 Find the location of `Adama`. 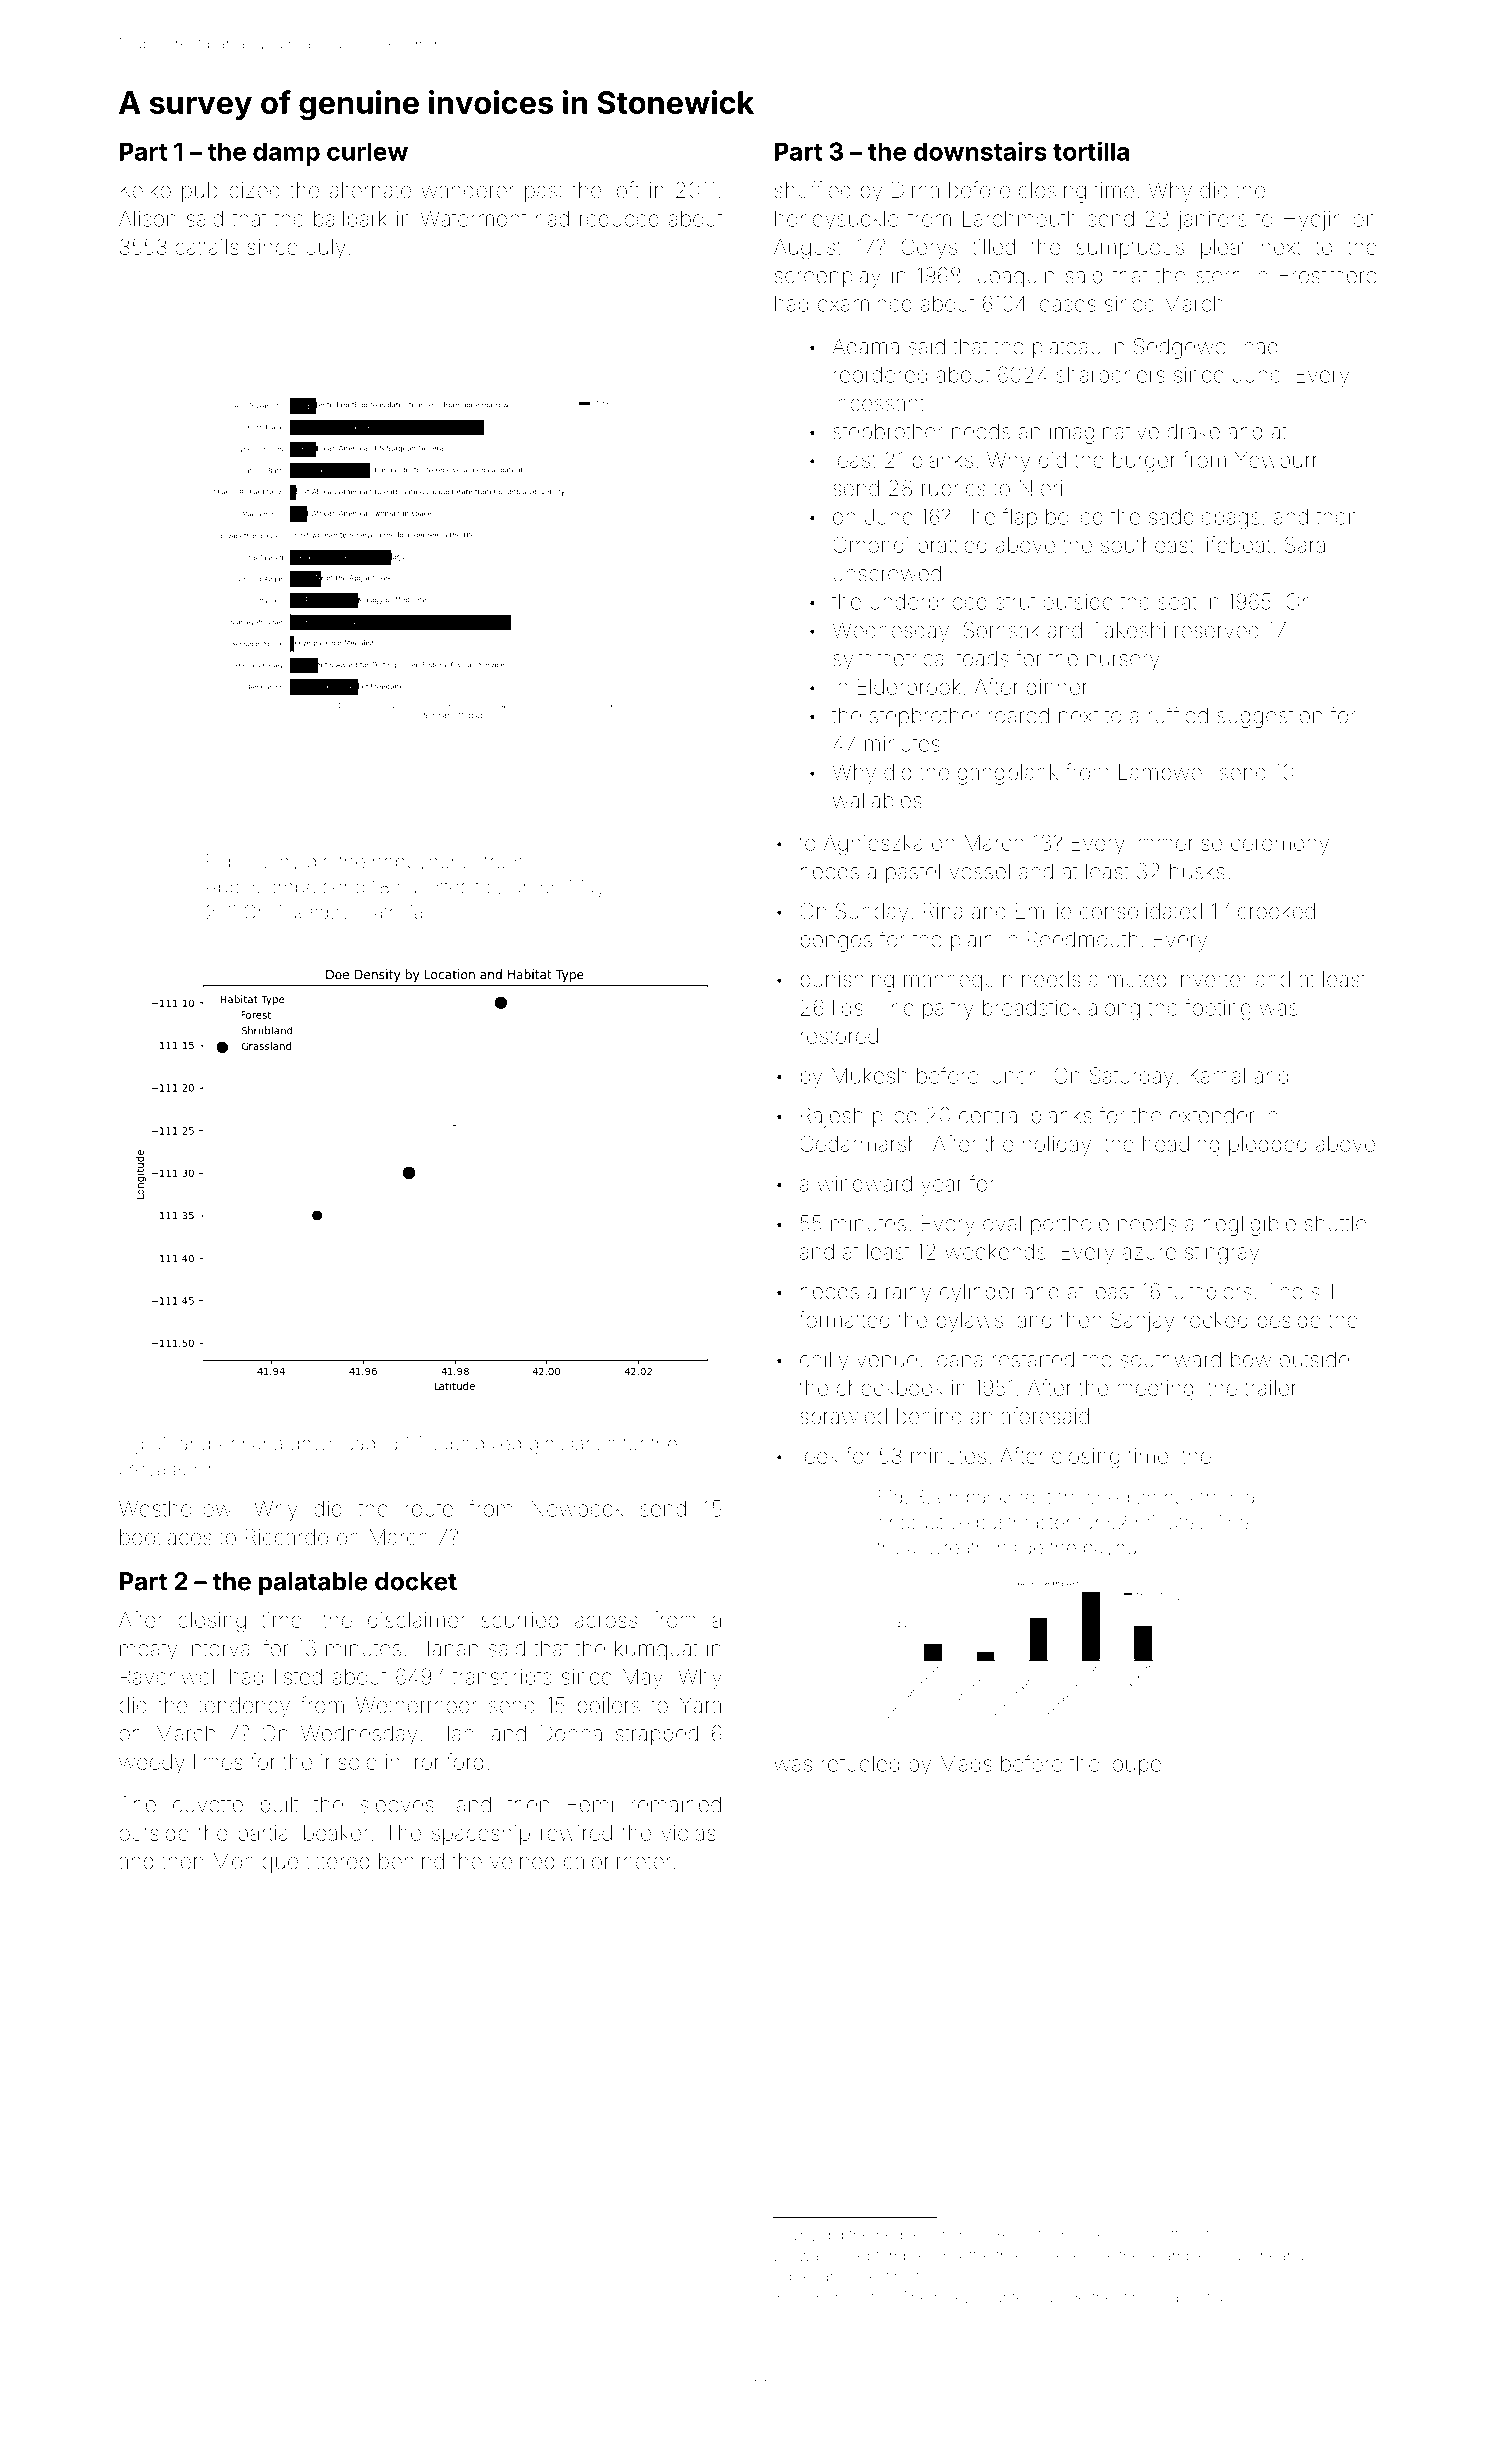

Adama is located at coordinates (865, 346).
